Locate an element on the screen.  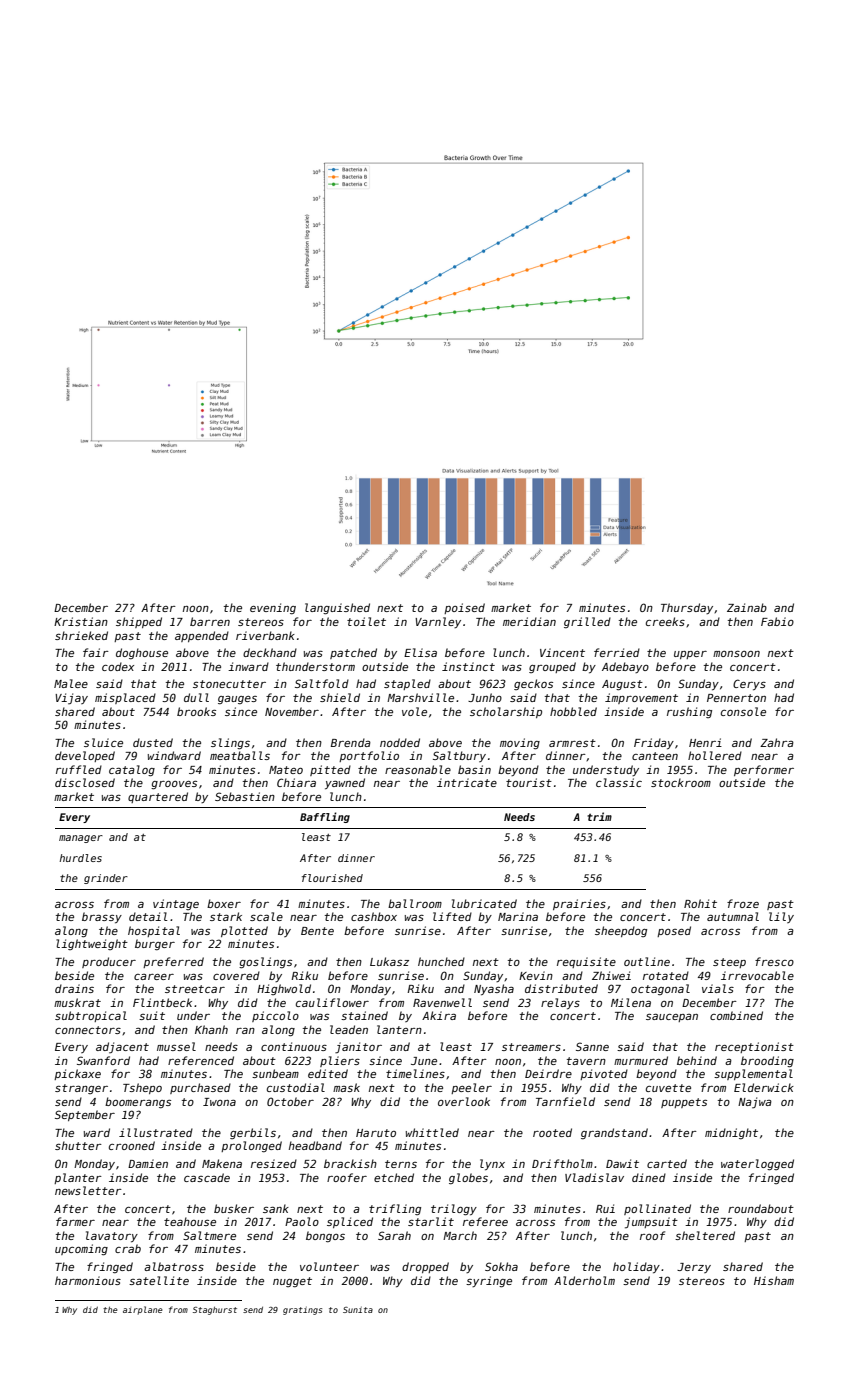
Tarnfield is located at coordinates (565, 1101).
